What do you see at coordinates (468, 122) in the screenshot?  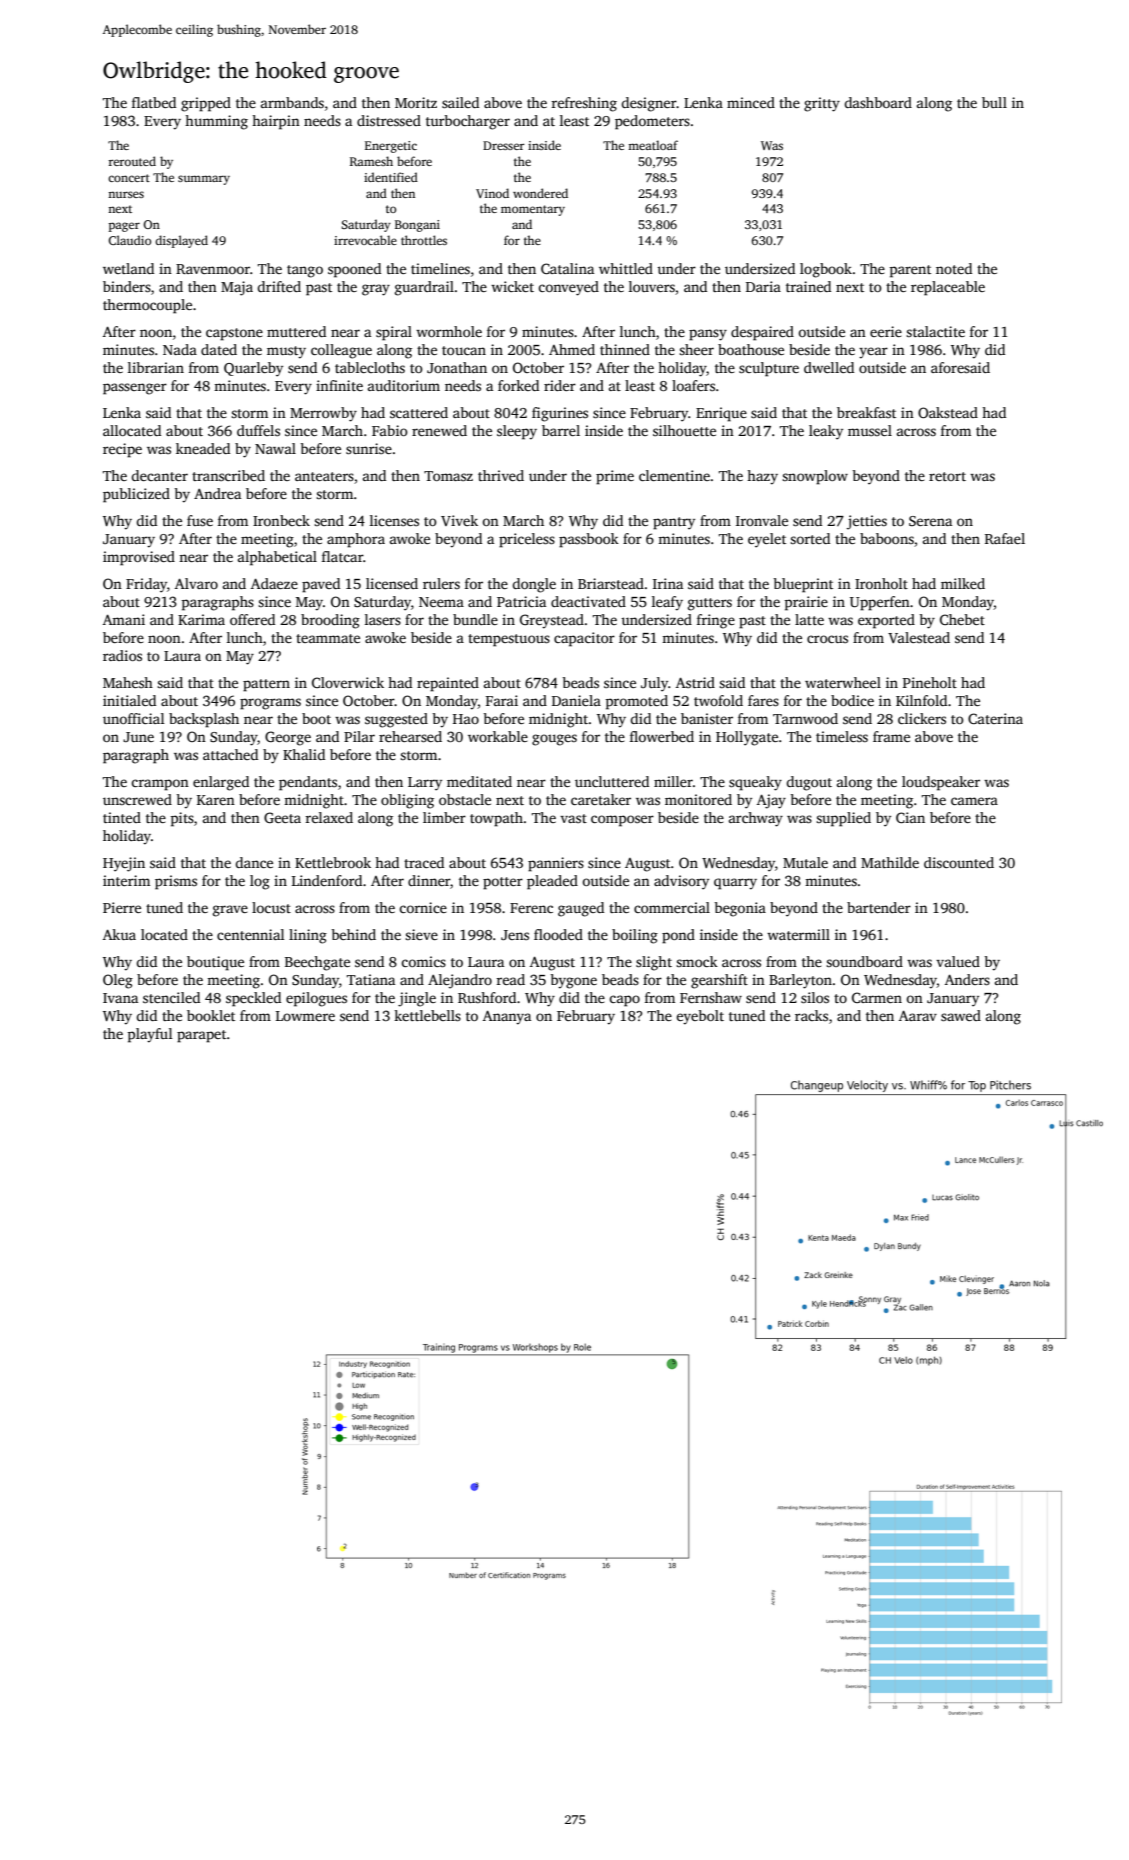 I see `turbocharger` at bounding box center [468, 122].
